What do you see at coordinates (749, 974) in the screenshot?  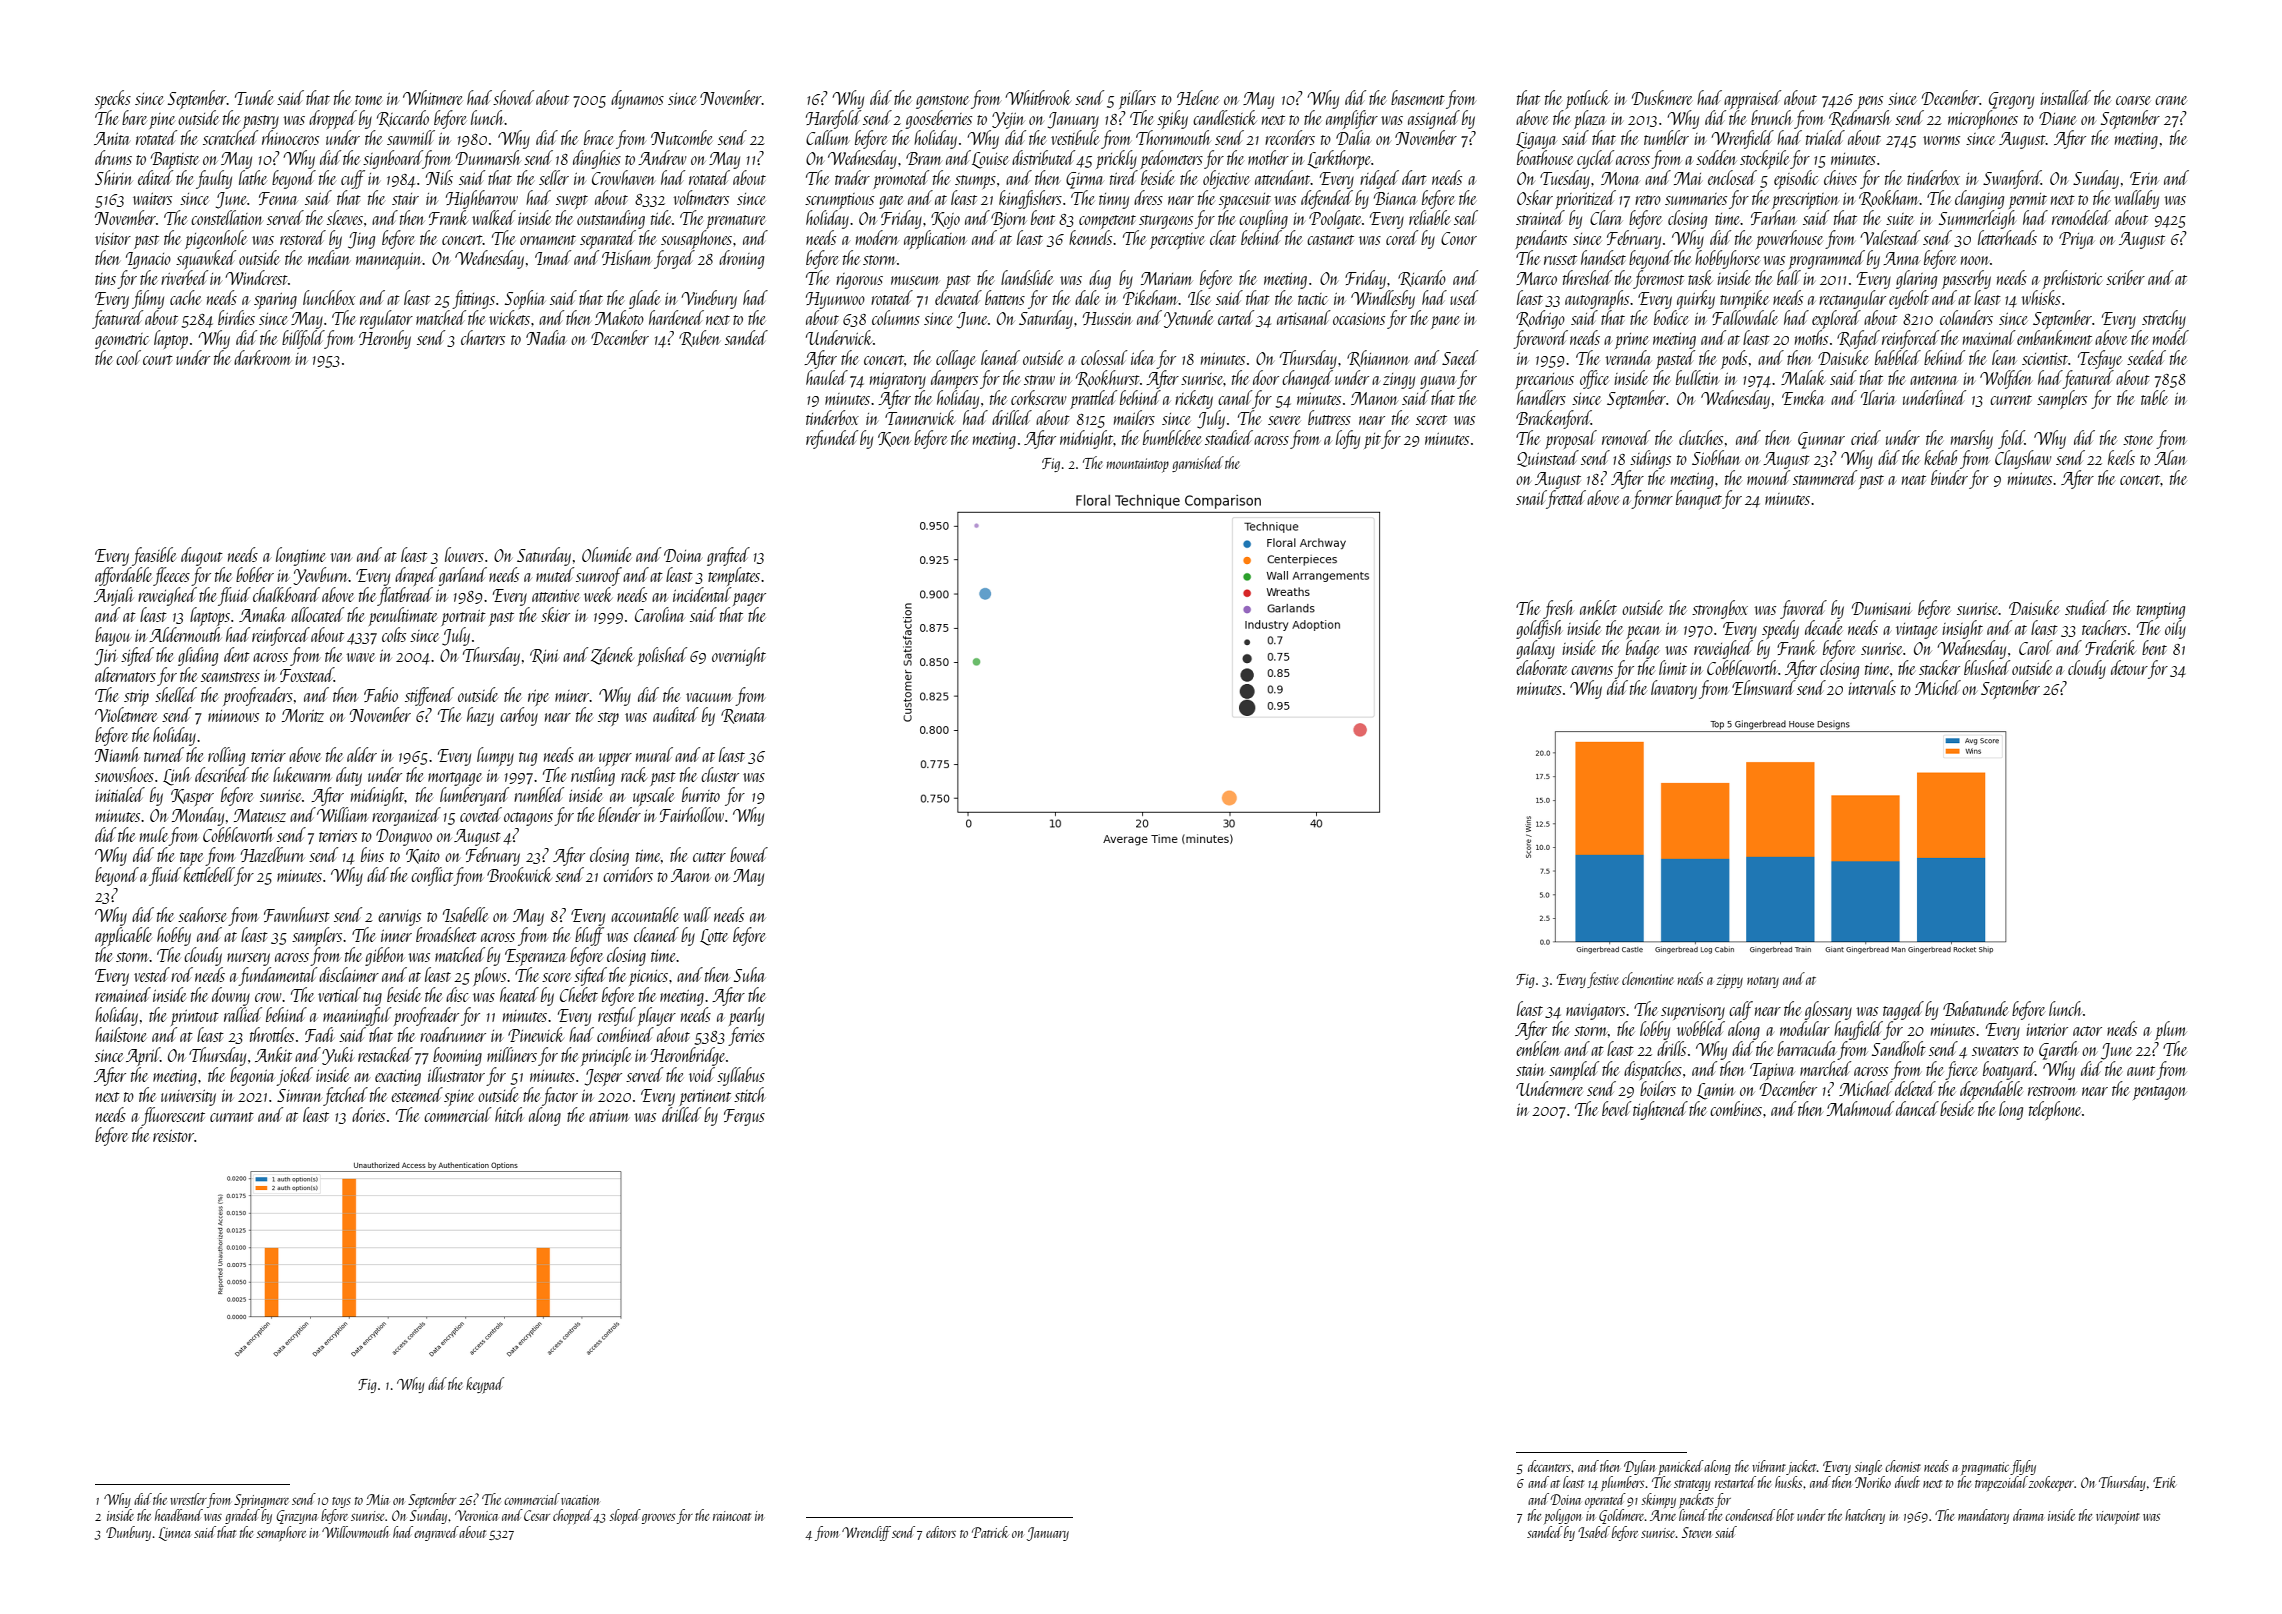 I see `Suha` at bounding box center [749, 974].
